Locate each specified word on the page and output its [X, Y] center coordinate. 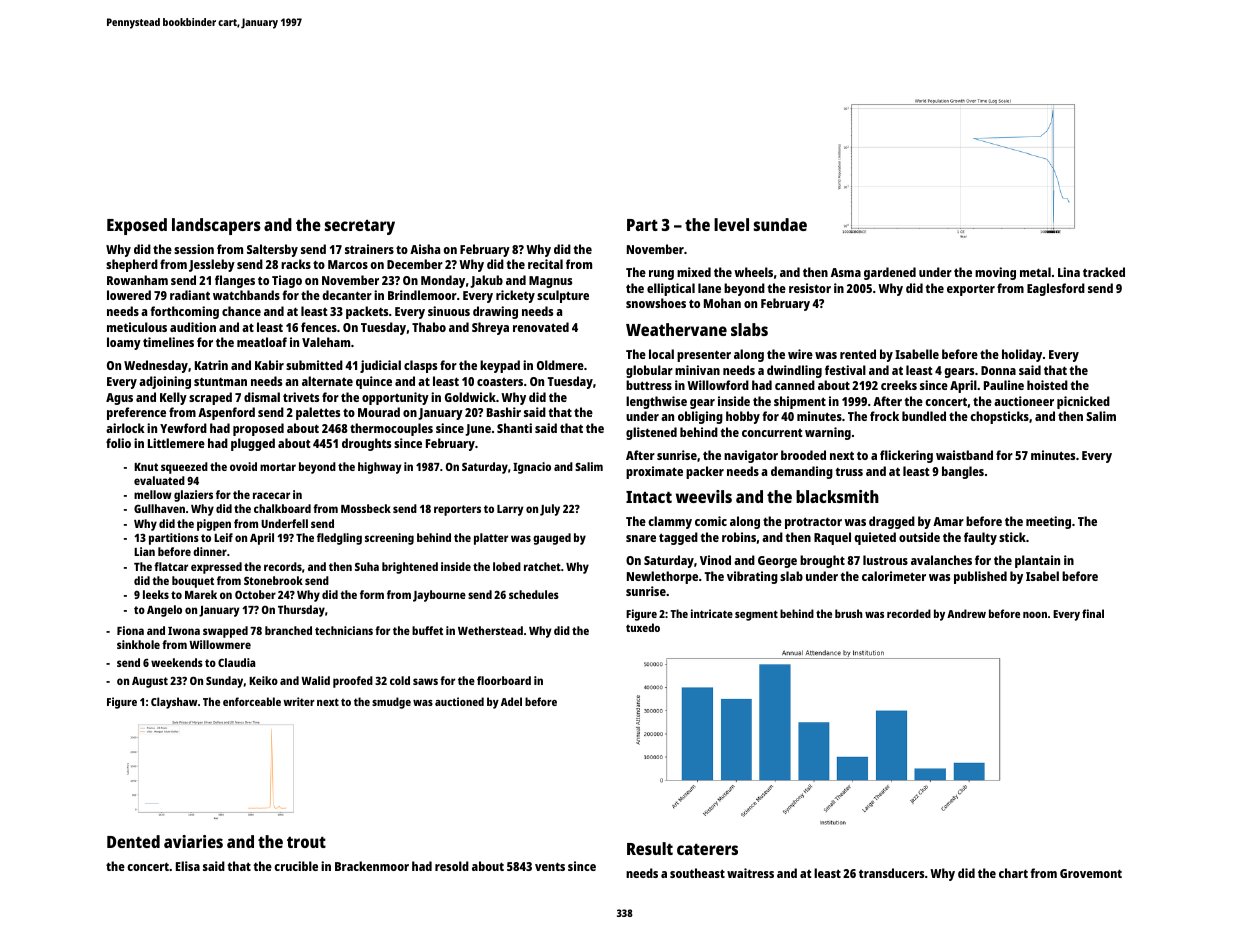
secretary [360, 227]
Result [650, 848]
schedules [534, 594]
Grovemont [1091, 873]
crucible [296, 866]
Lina [1069, 272]
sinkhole [138, 644]
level [731, 224]
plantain [1037, 561]
